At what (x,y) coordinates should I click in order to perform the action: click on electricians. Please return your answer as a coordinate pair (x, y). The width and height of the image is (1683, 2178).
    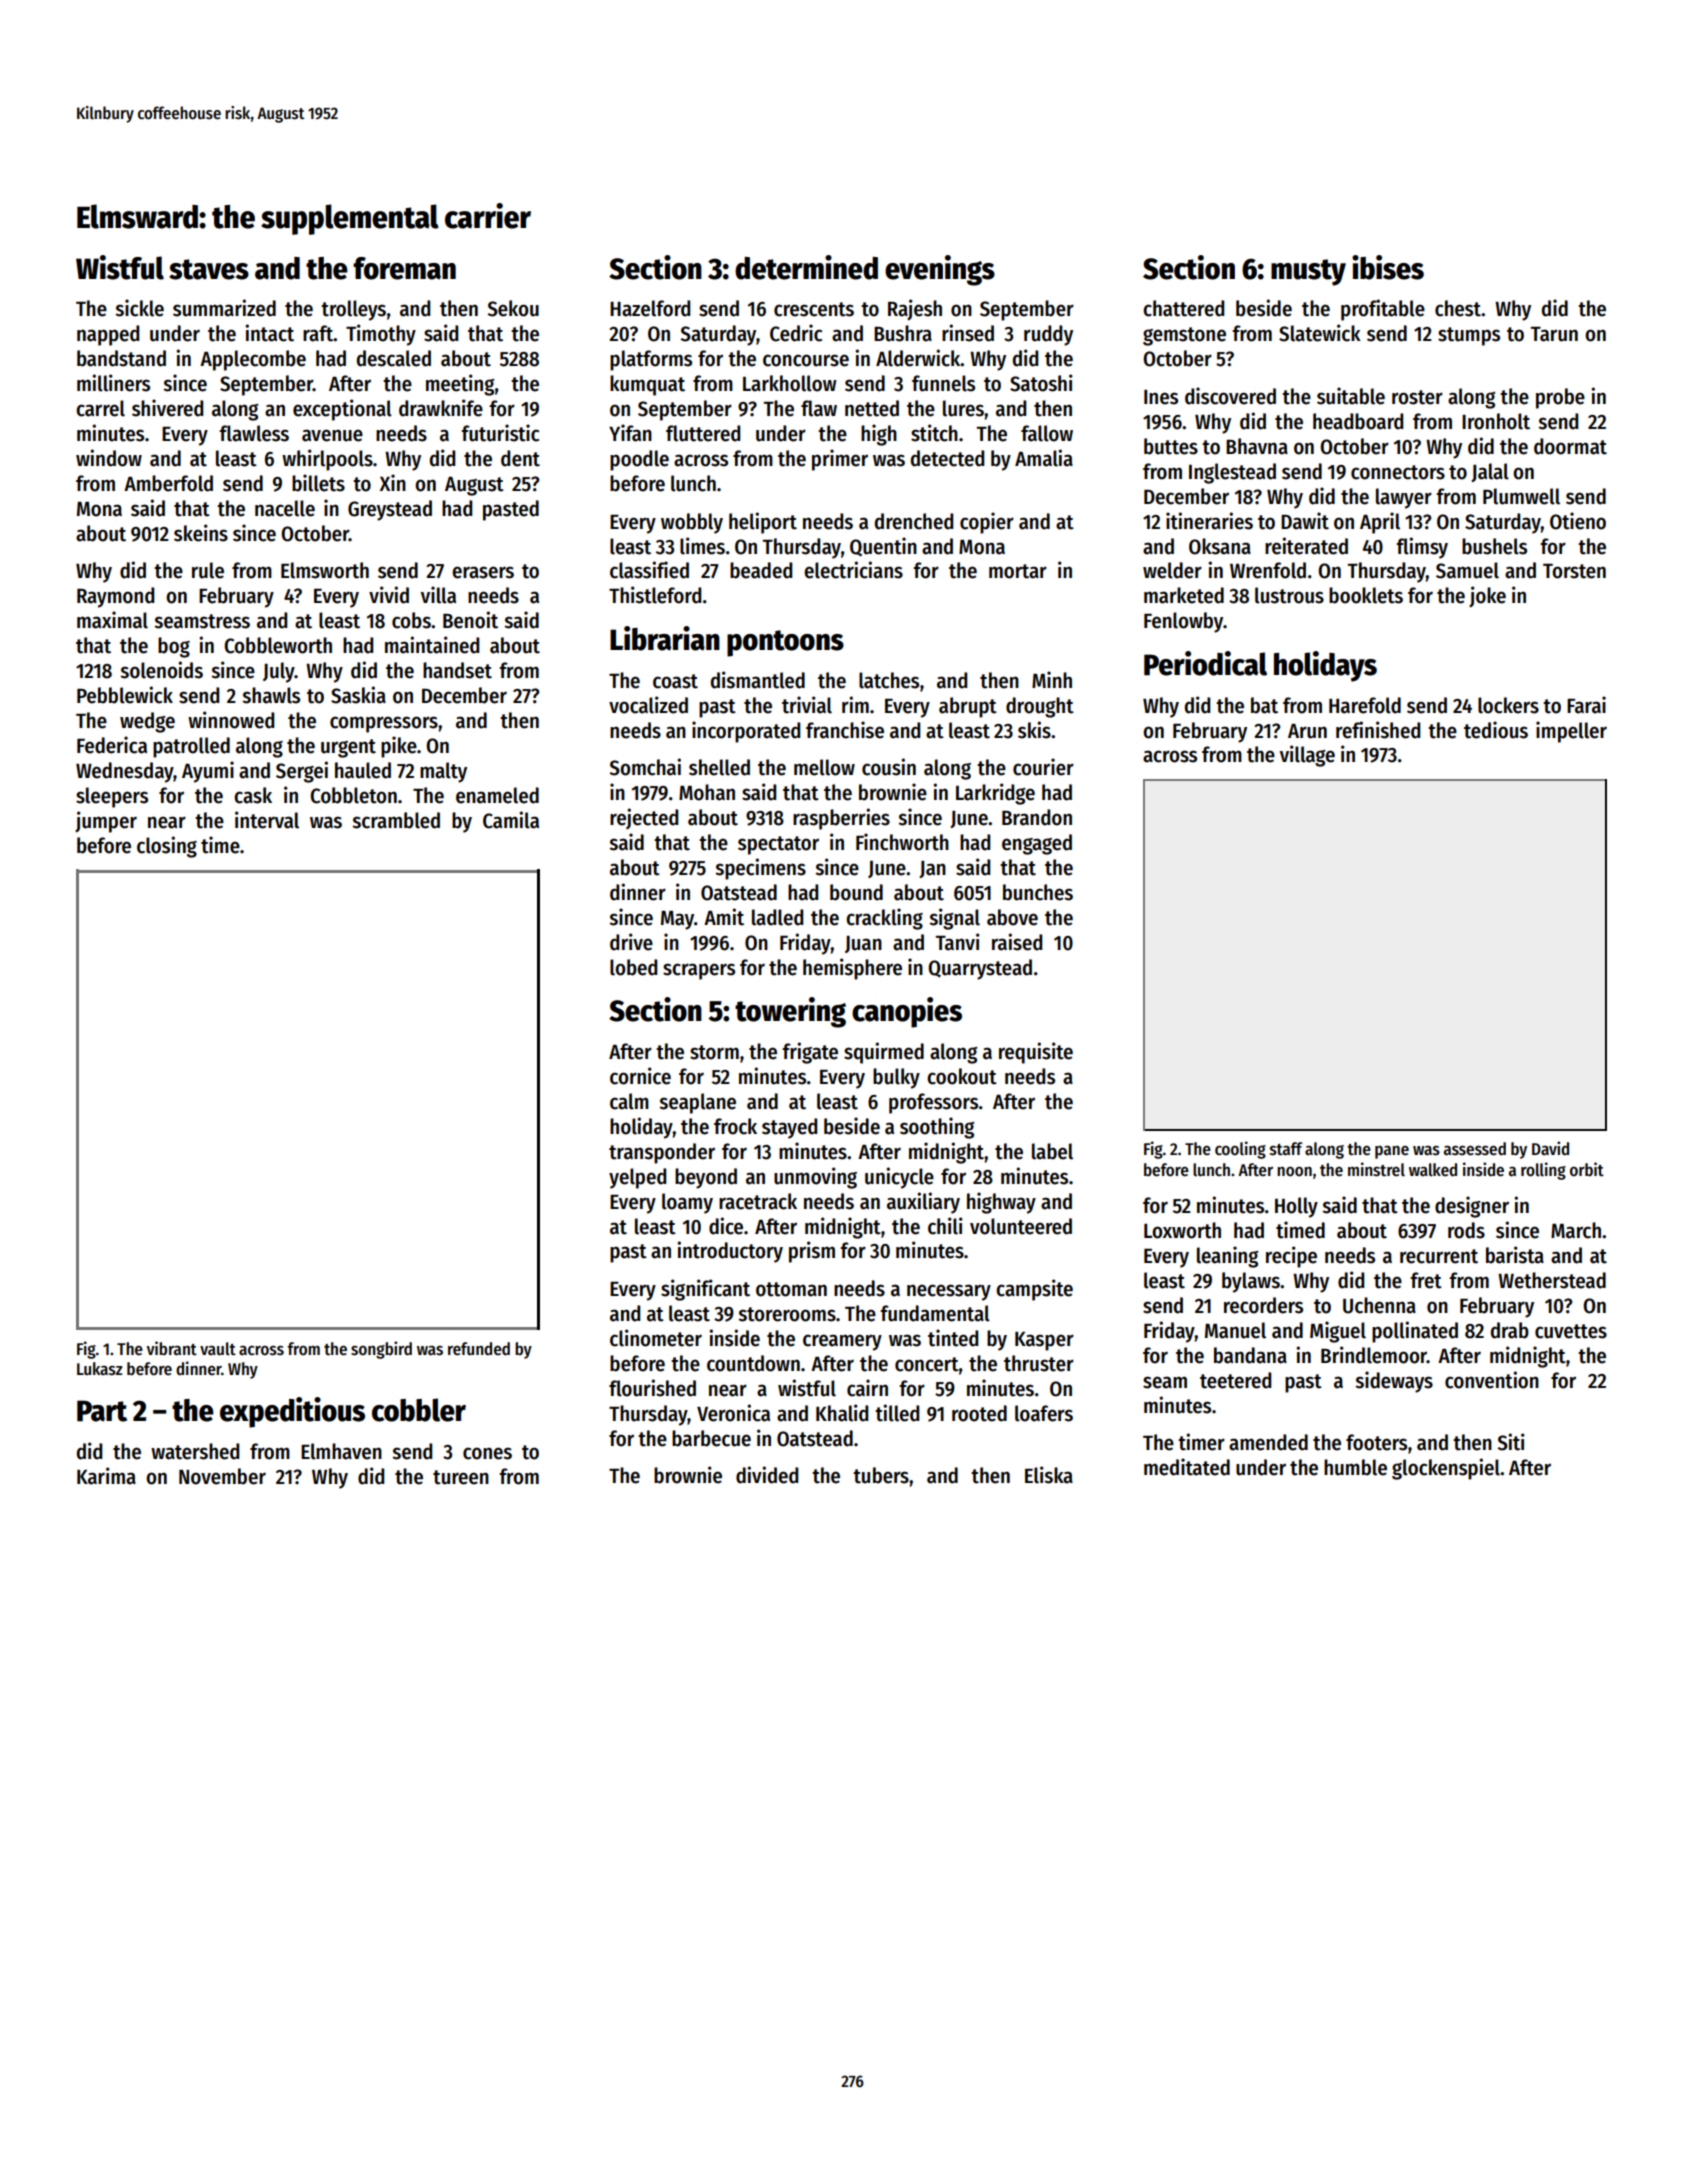
    Looking at the image, I should click on (853, 570).
